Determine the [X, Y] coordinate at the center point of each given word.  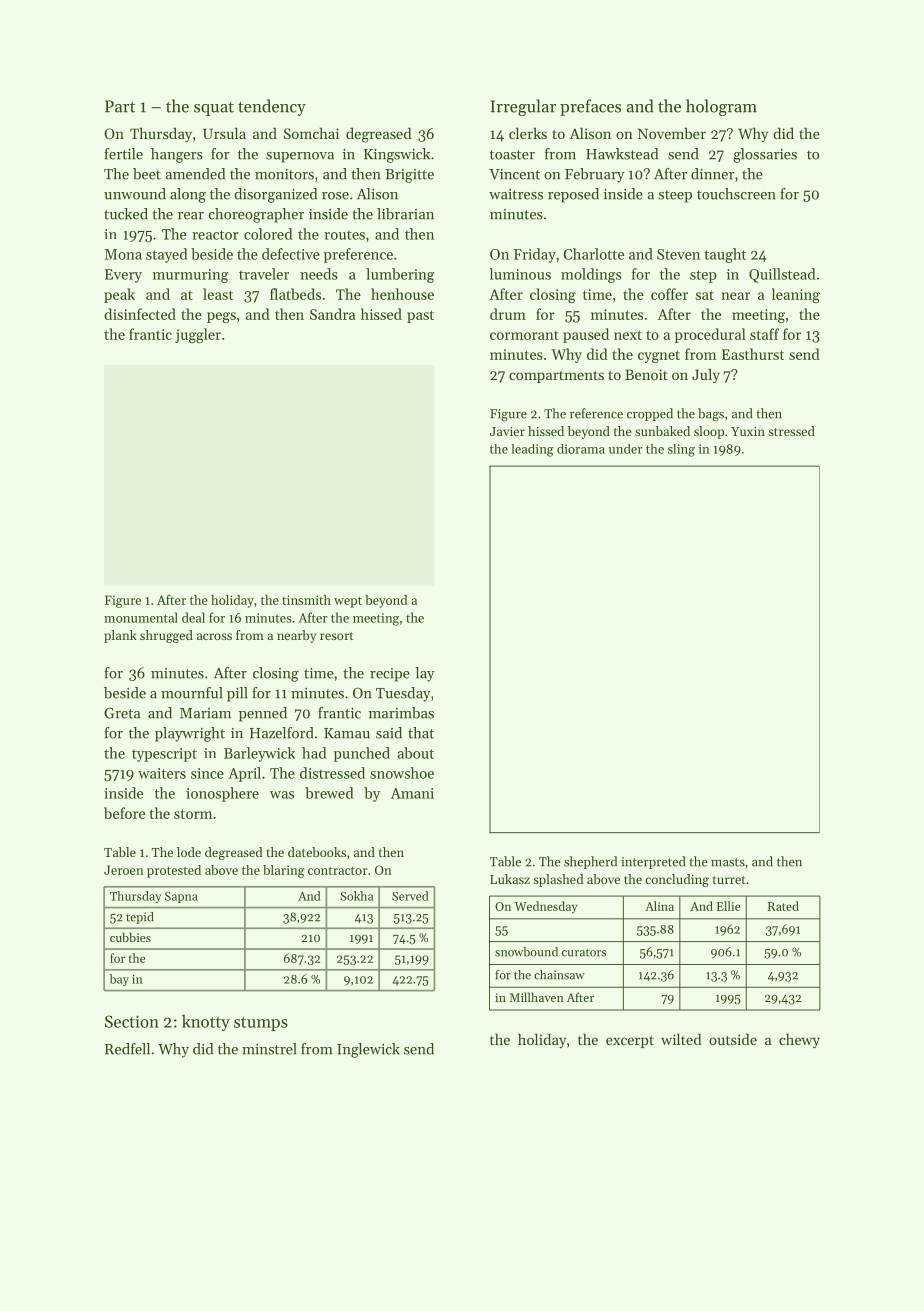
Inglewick [368, 1050]
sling [681, 450]
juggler [198, 335]
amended [195, 174]
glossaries [765, 155]
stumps [261, 1024]
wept [348, 602]
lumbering [400, 275]
